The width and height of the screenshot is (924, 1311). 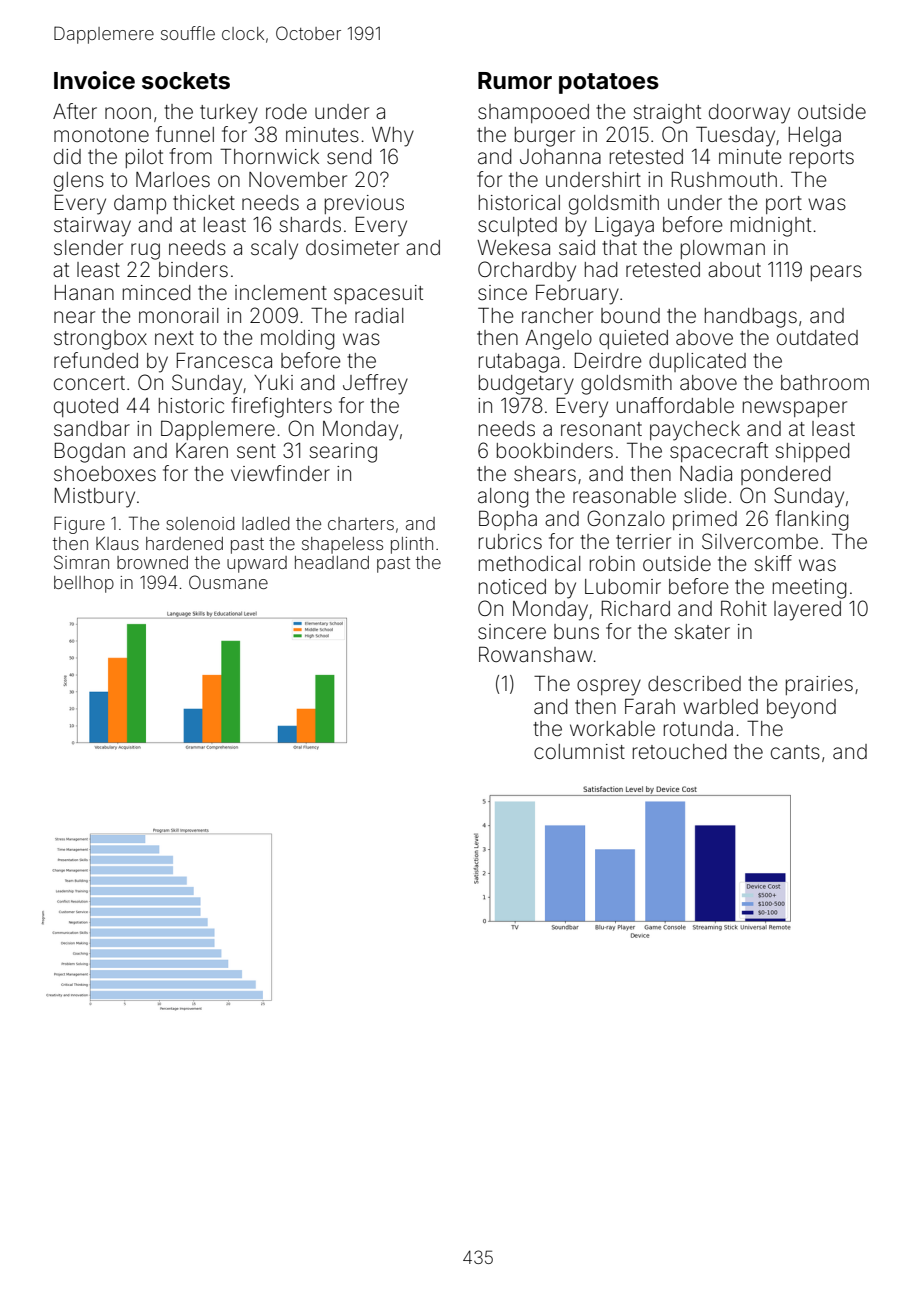 What do you see at coordinates (815, 137) in the screenshot?
I see `Helga` at bounding box center [815, 137].
